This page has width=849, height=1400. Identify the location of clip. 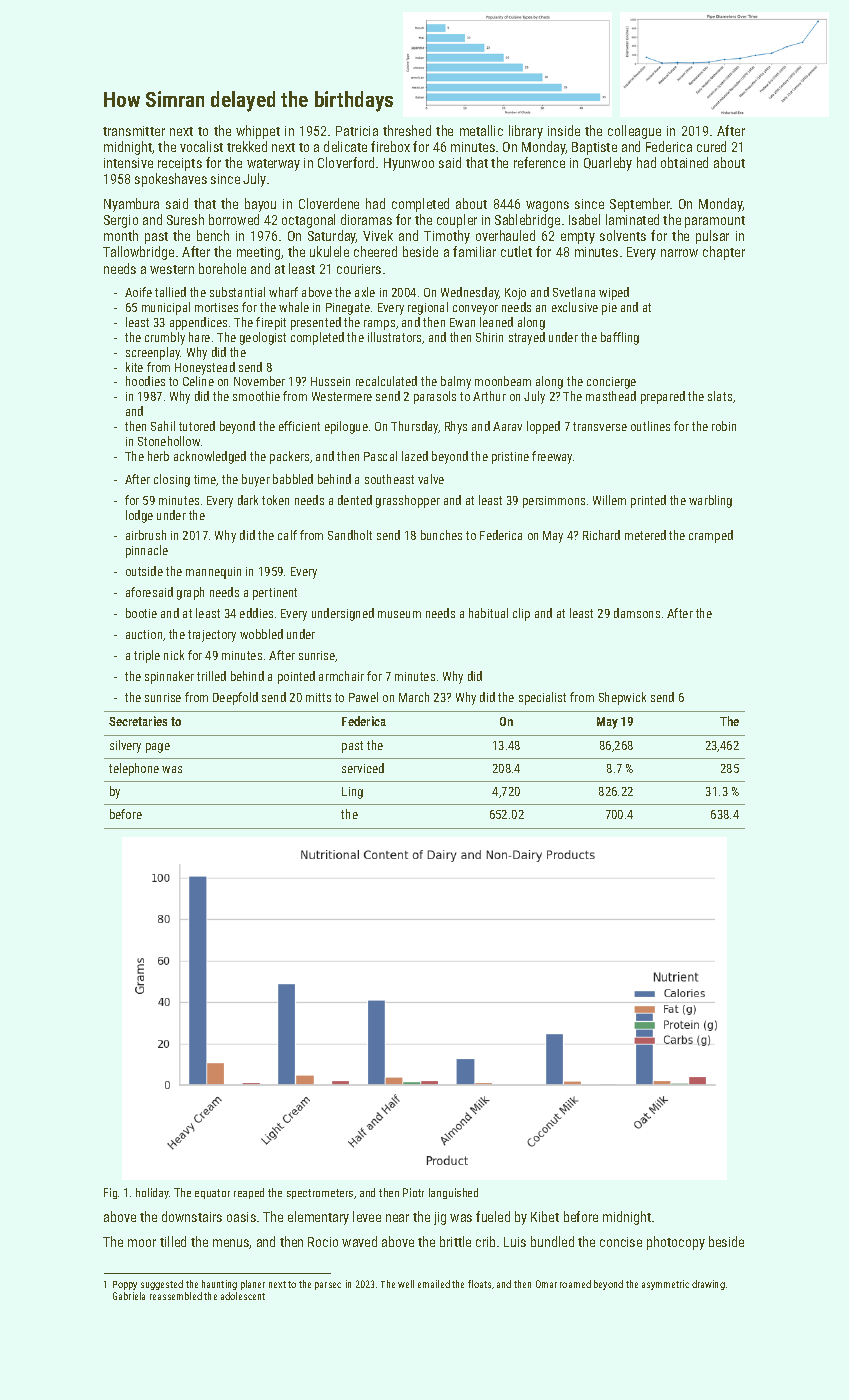
(521, 614).
